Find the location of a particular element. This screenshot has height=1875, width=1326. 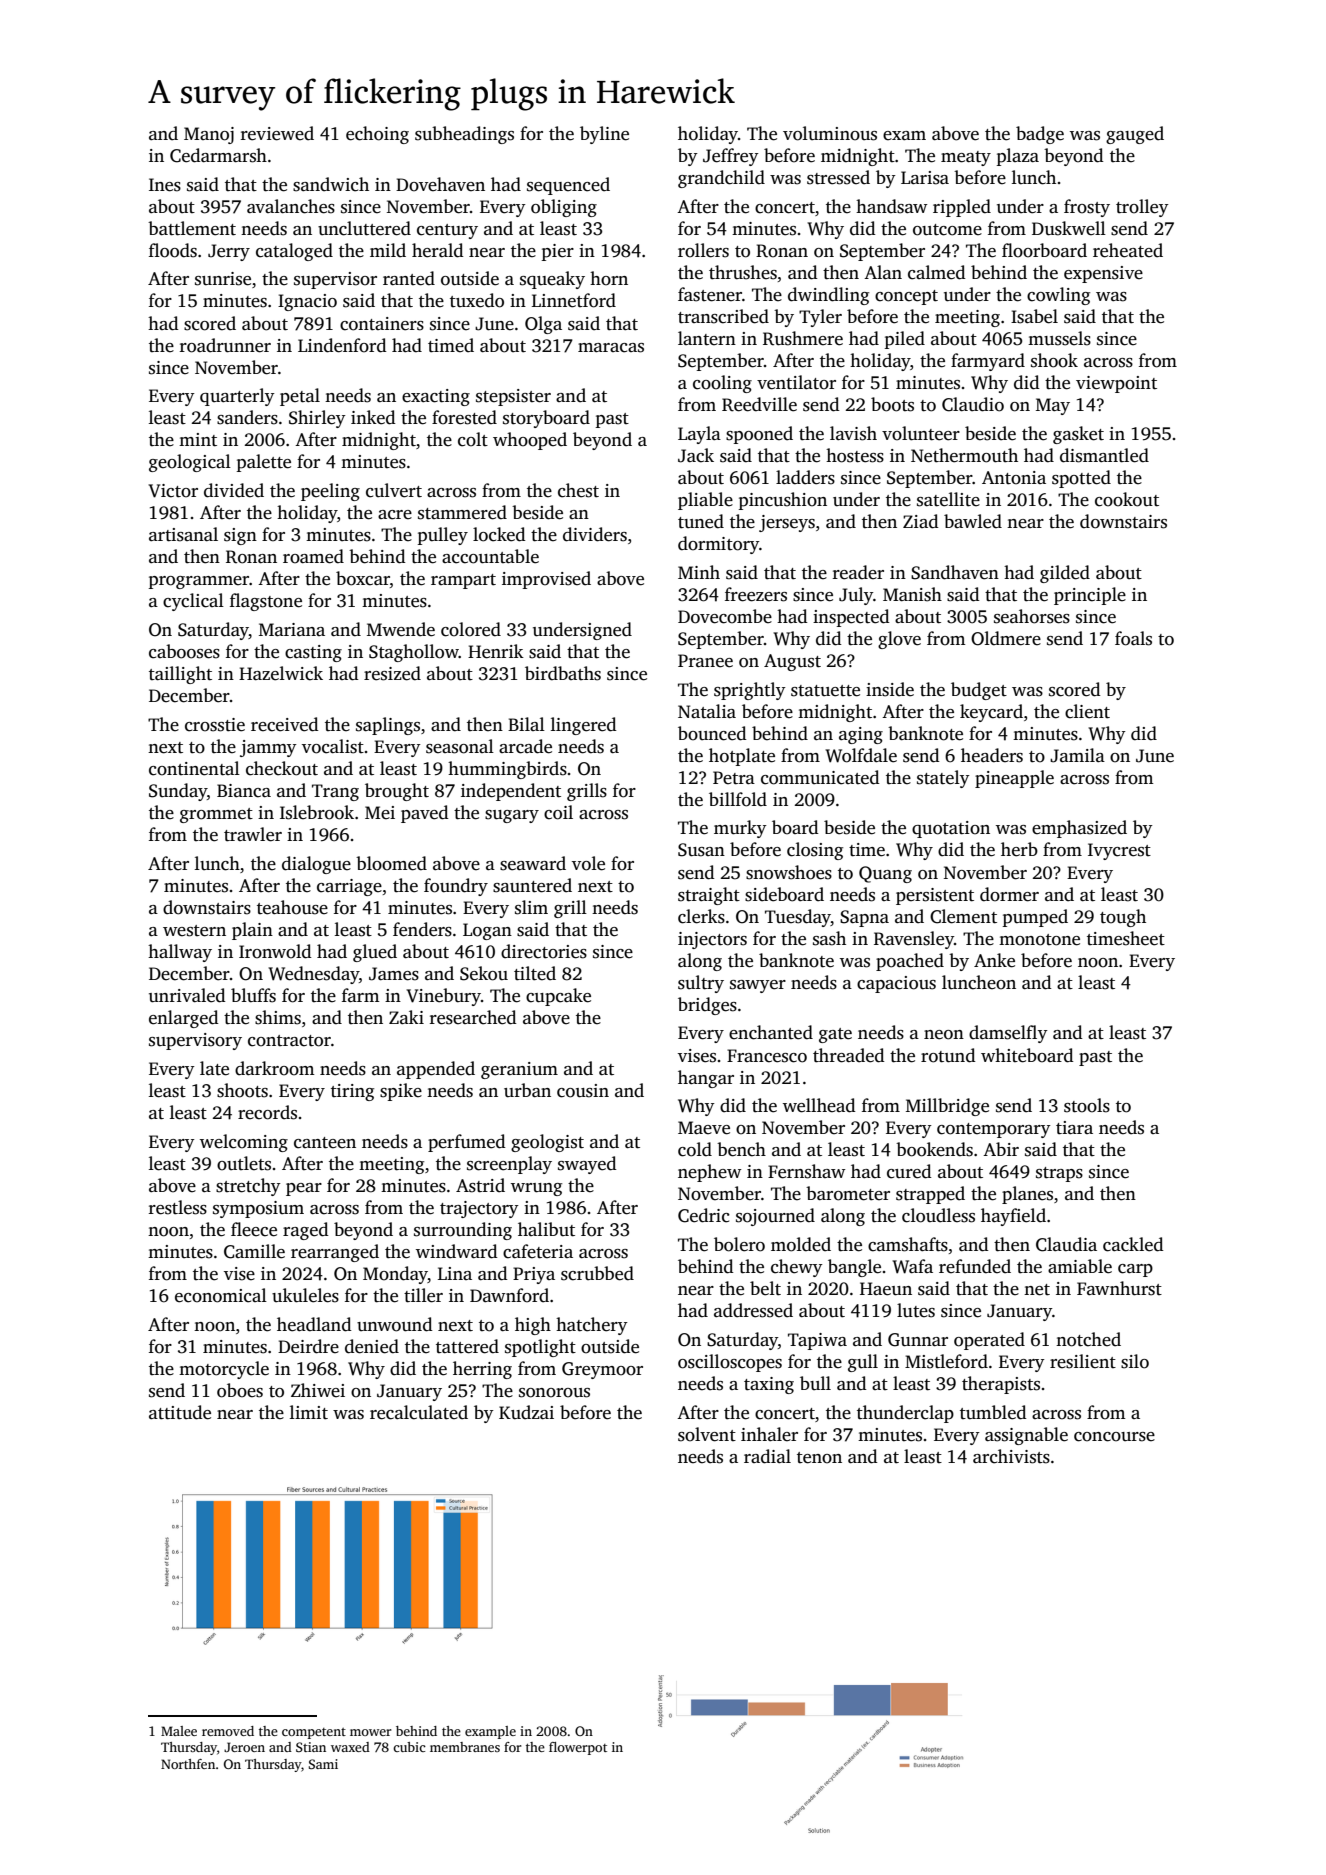

enlarged is located at coordinates (184, 1019).
